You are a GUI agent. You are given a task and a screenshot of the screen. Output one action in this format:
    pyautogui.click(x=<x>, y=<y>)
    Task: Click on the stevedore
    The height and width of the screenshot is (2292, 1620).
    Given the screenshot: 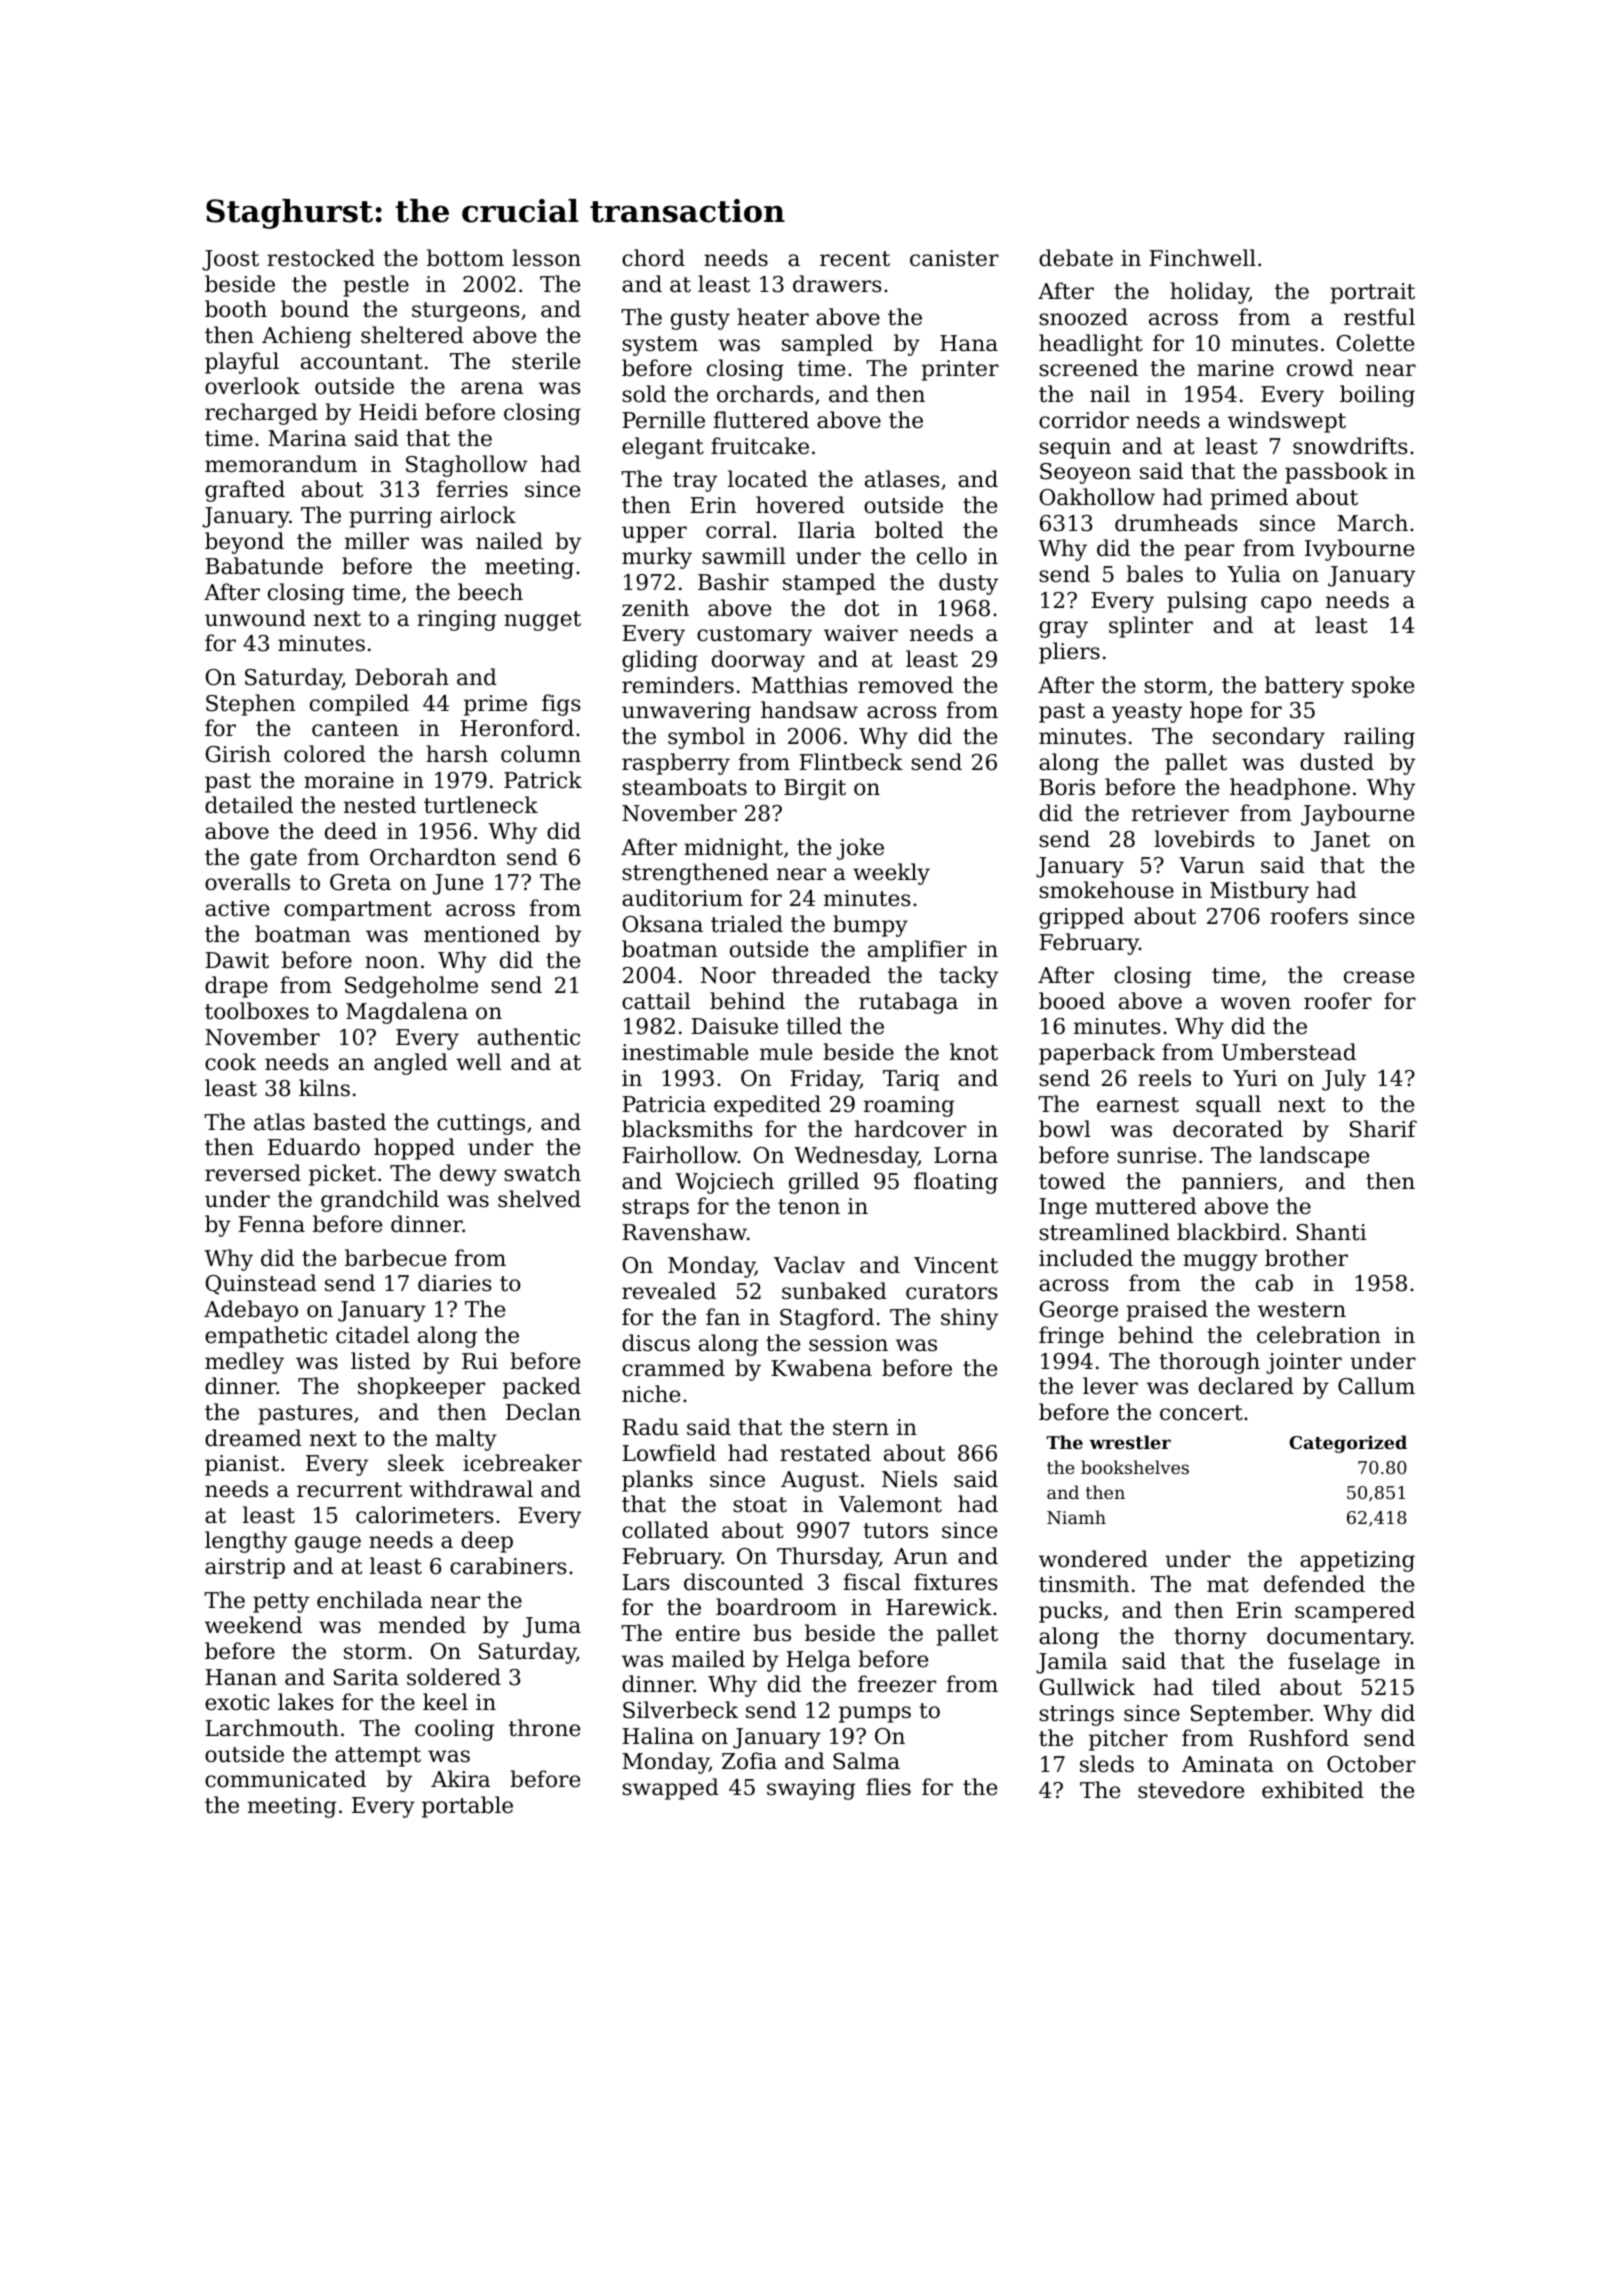 What is the action you would take?
    pyautogui.click(x=1191, y=1790)
